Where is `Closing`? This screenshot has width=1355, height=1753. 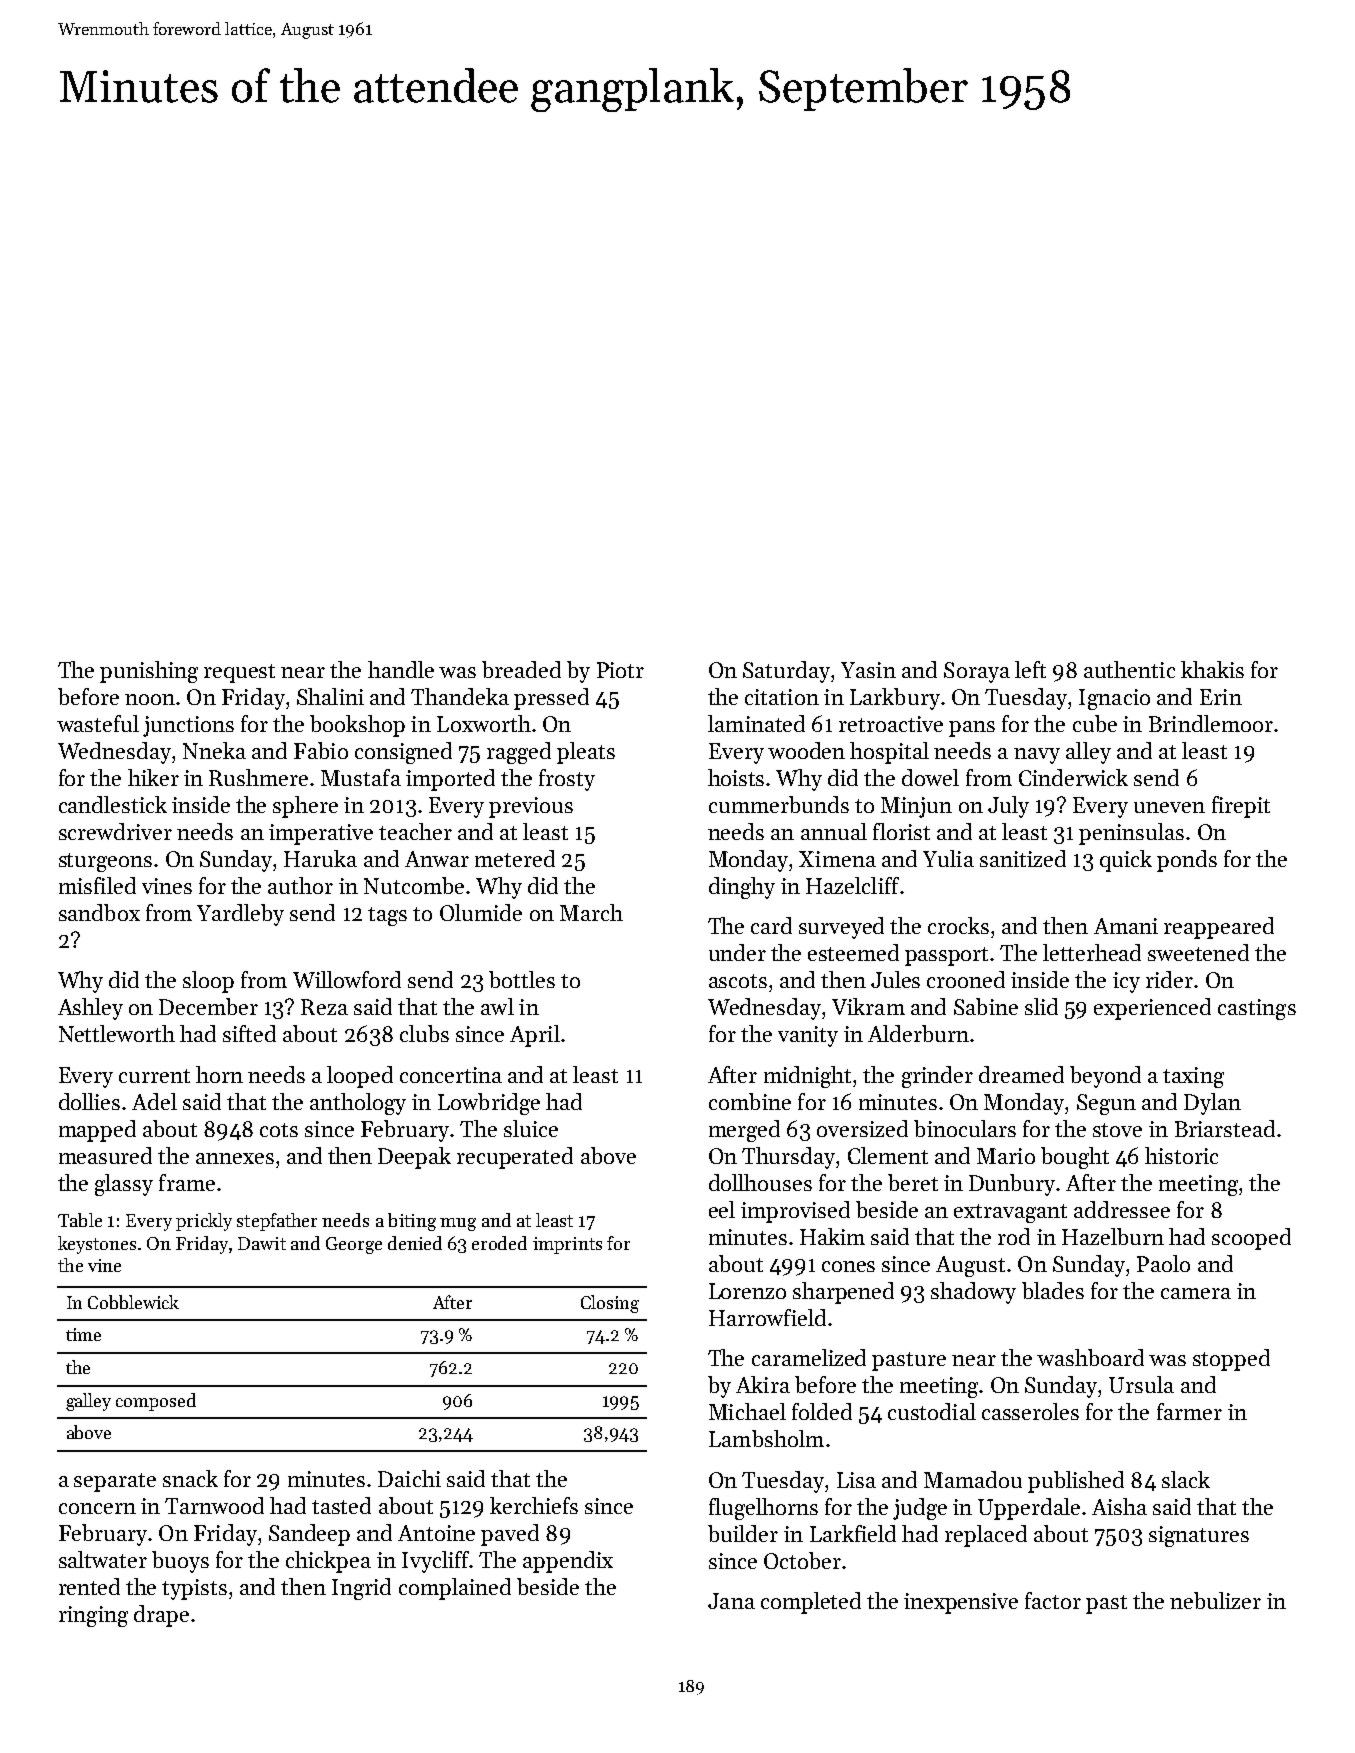
Closing is located at coordinates (610, 1304).
